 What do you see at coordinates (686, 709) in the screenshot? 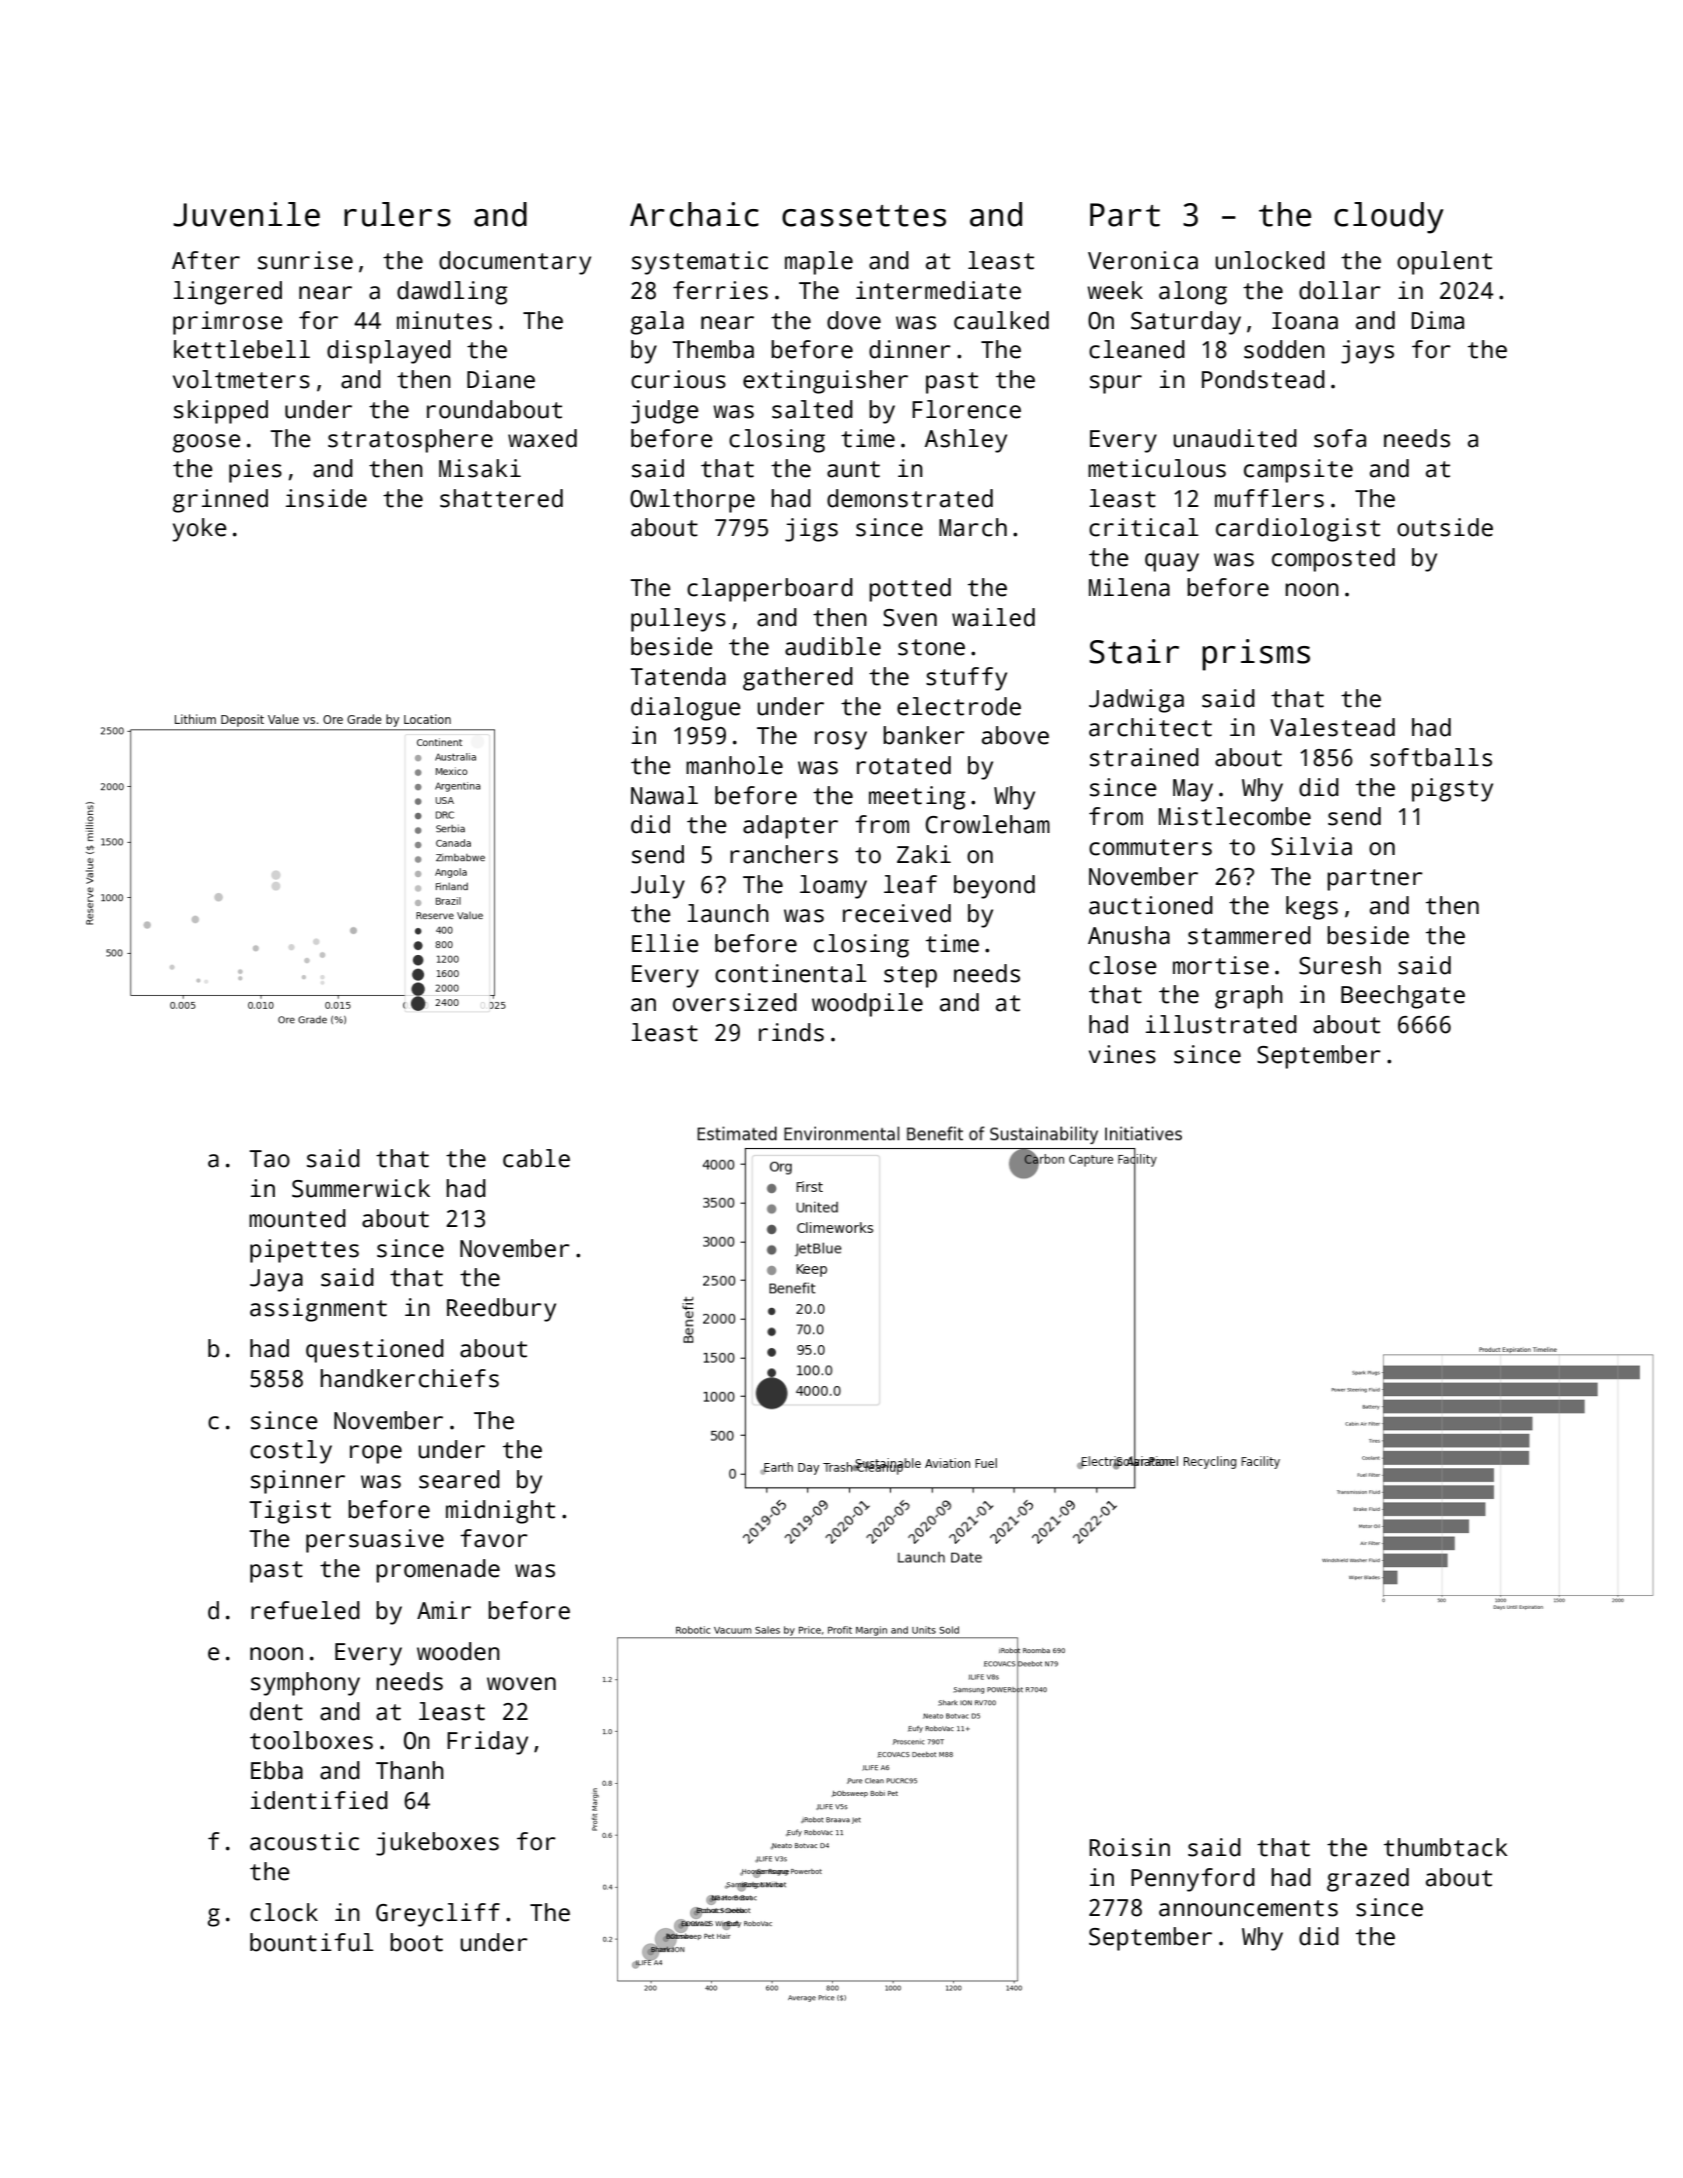
I see `dialogue` at bounding box center [686, 709].
